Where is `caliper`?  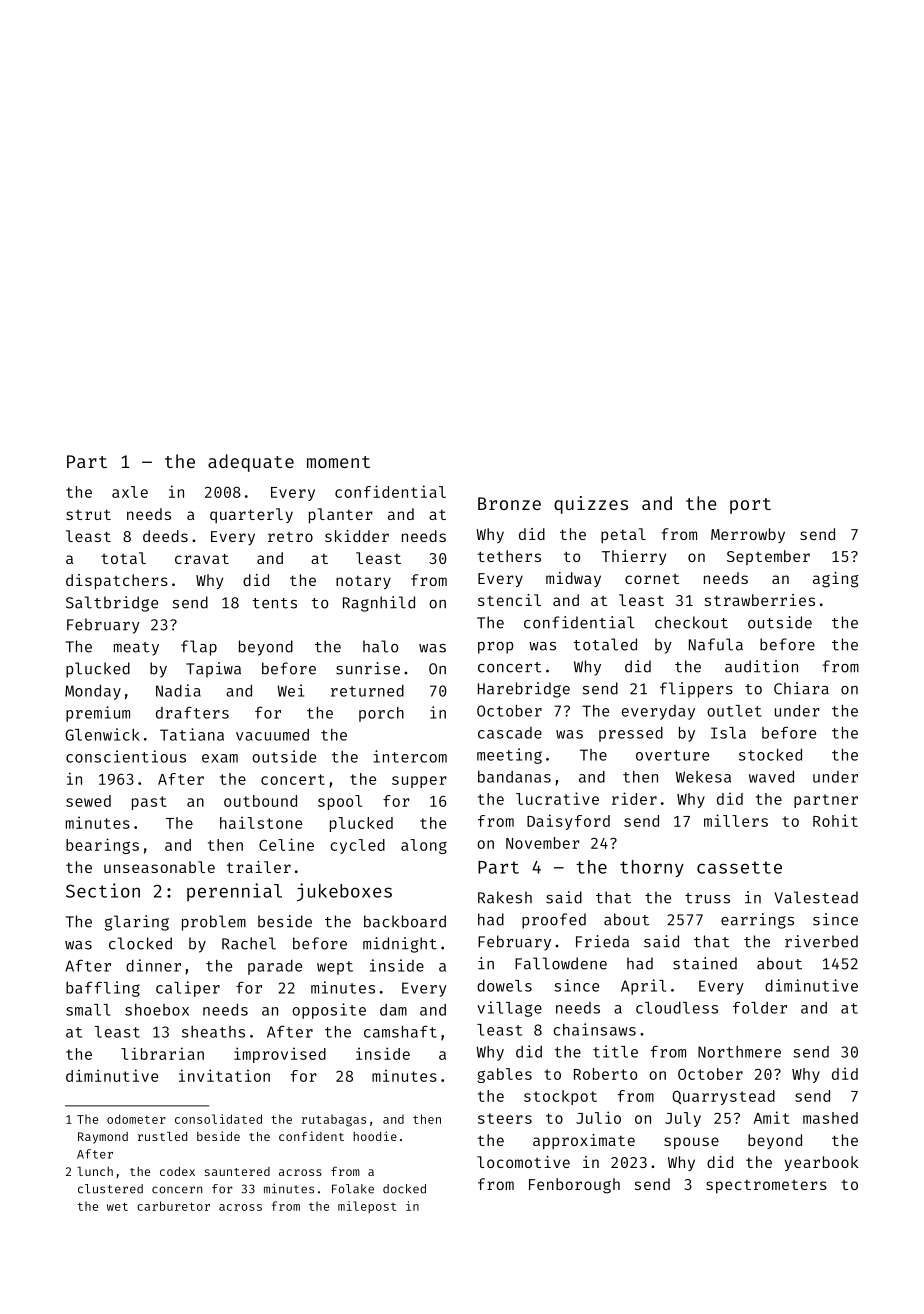 caliper is located at coordinates (188, 989).
